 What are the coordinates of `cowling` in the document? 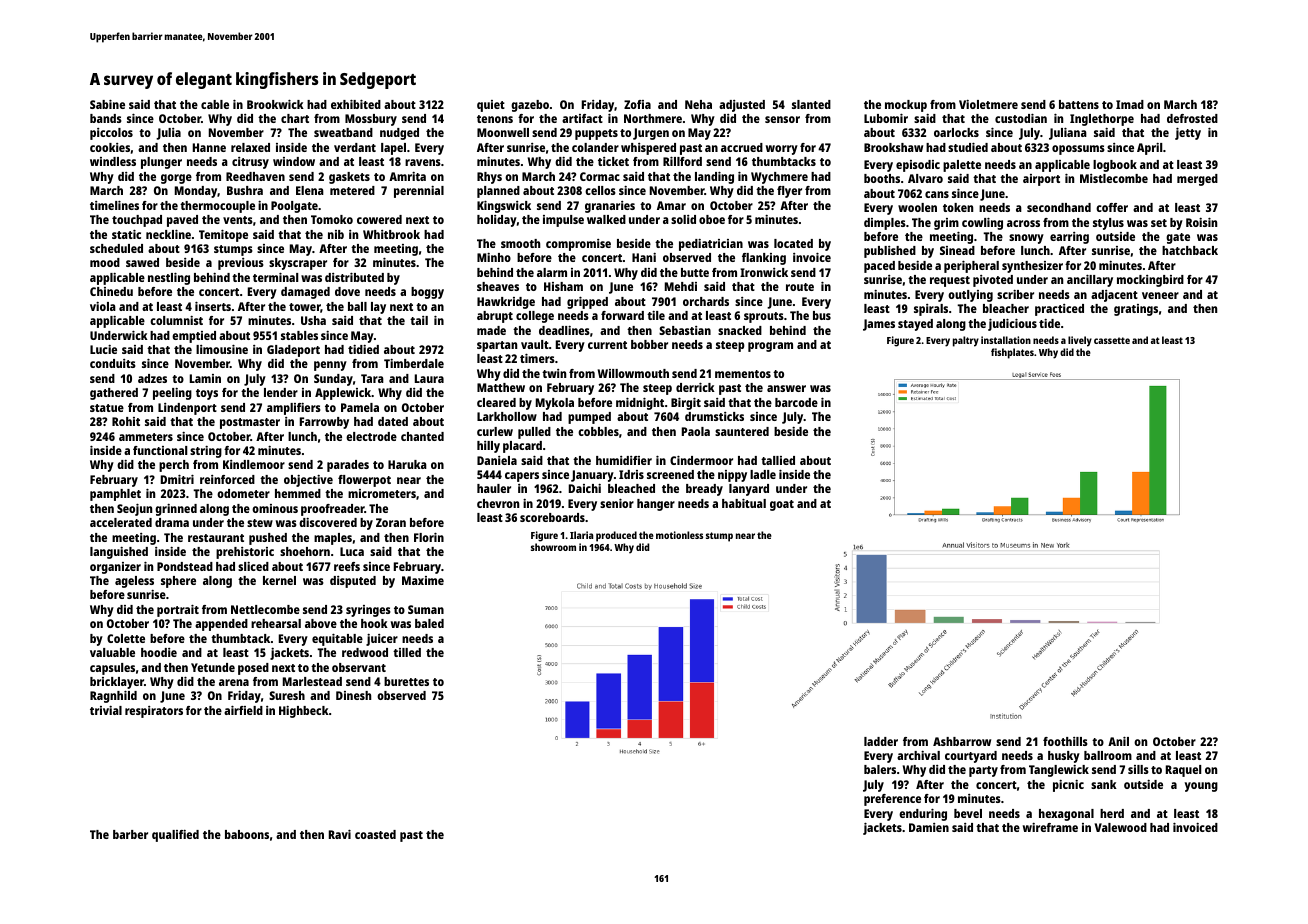 It's located at (982, 224).
